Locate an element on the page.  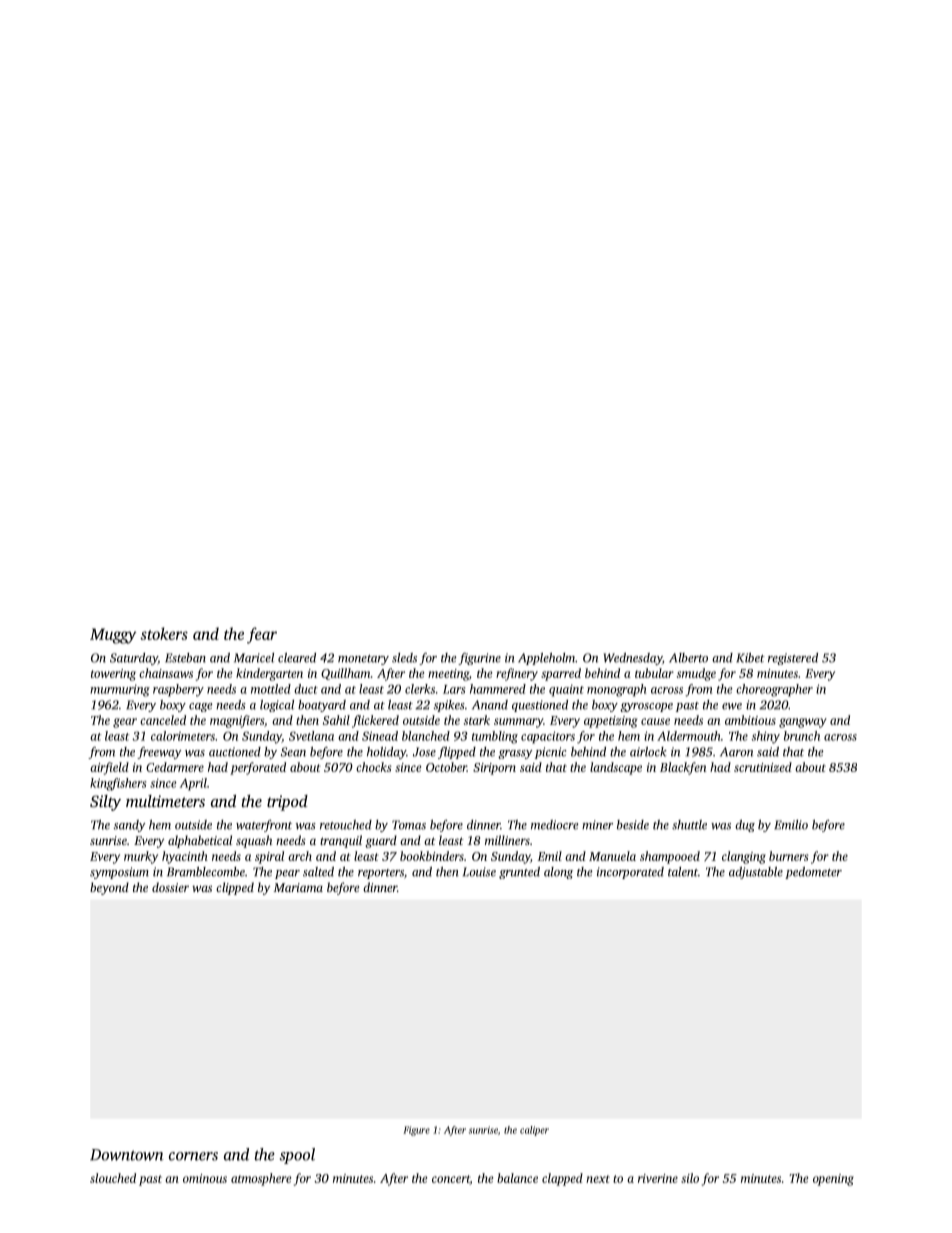
Jose is located at coordinates (424, 752).
